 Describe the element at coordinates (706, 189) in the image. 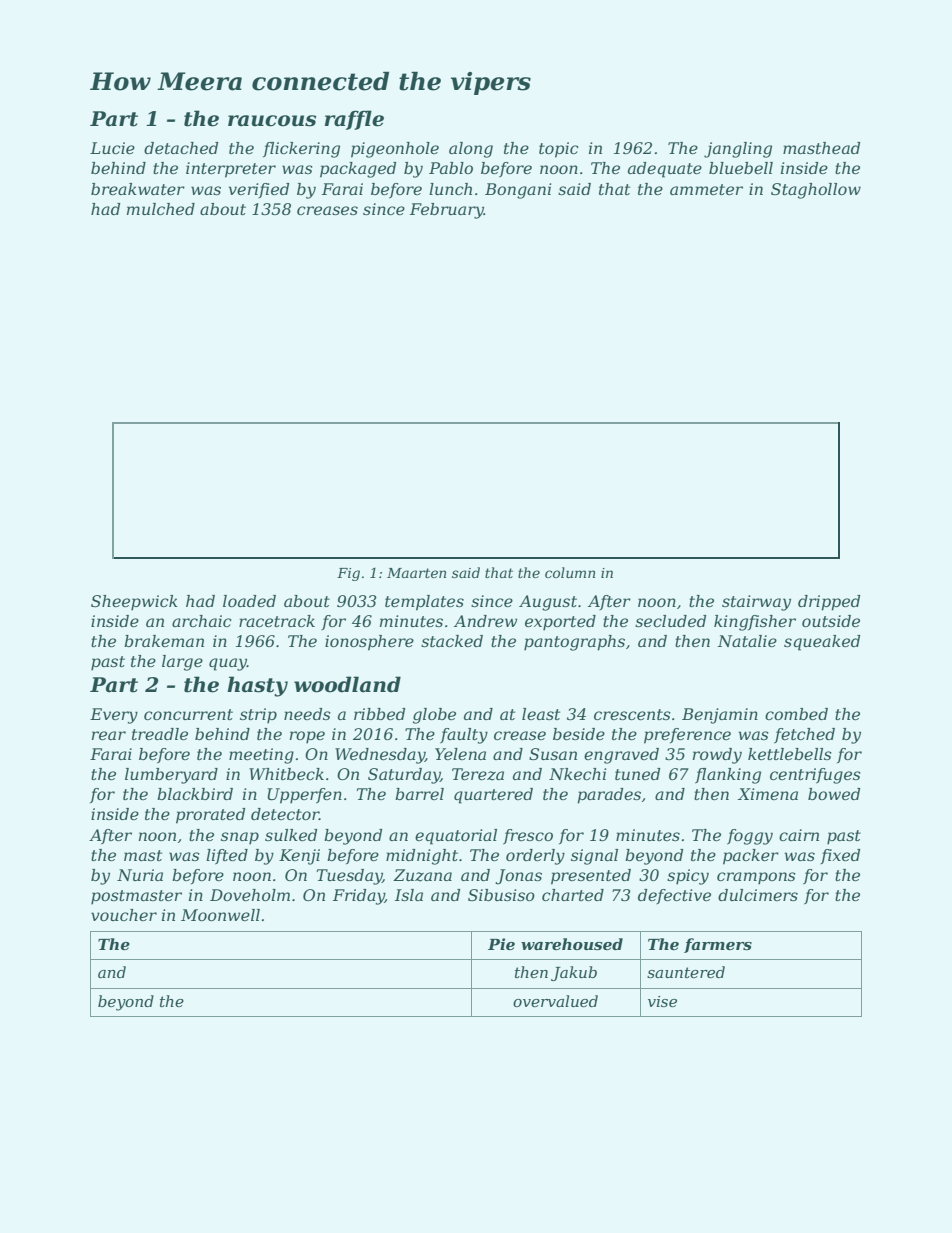

I see `ammeter` at that location.
